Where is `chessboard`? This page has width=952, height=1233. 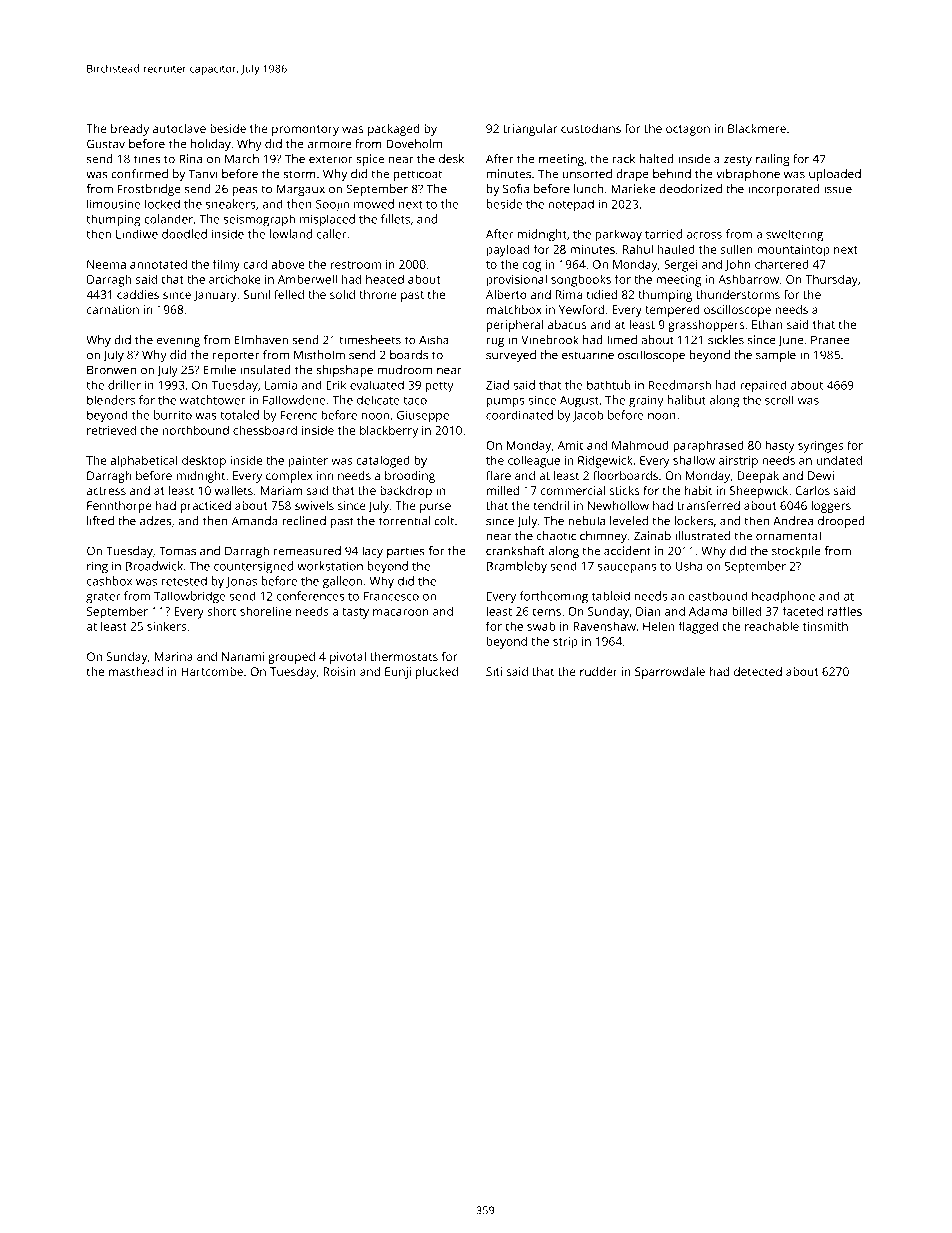 chessboard is located at coordinates (265, 430).
